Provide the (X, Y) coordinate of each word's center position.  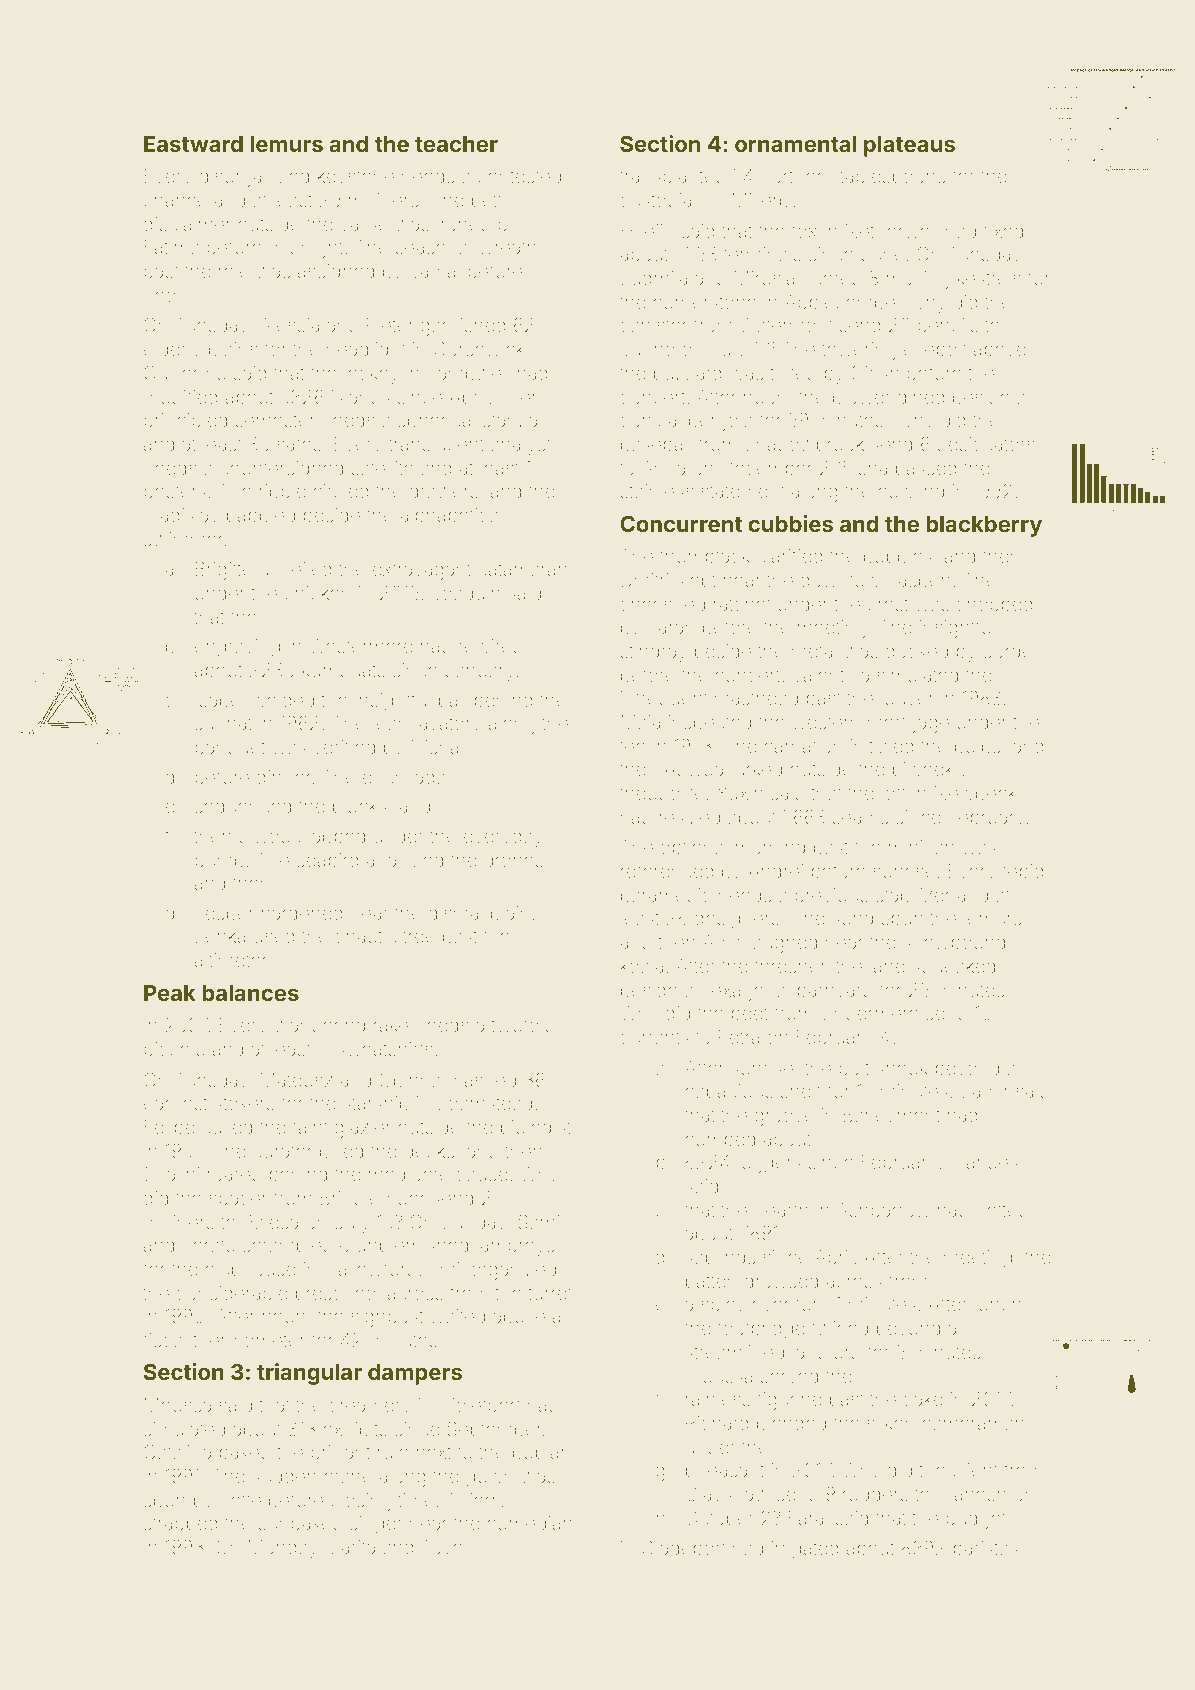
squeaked (954, 968)
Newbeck (975, 793)
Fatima (172, 247)
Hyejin (647, 233)
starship (376, 1105)
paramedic (666, 897)
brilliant (340, 1452)
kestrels (989, 278)
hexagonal (745, 992)
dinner (284, 777)
